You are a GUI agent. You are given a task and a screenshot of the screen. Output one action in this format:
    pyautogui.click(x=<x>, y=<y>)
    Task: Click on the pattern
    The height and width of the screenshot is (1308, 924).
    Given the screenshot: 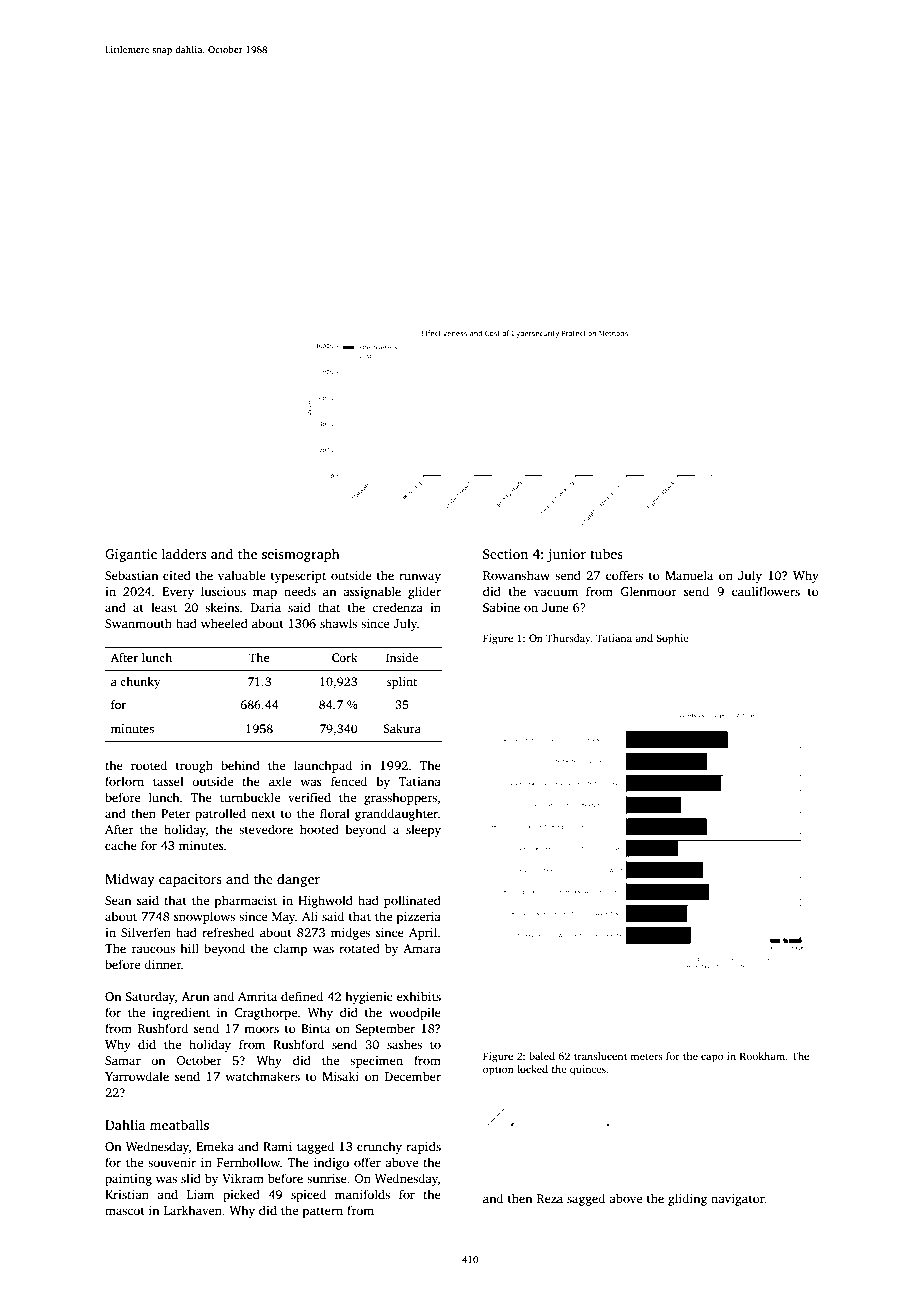 What is the action you would take?
    pyautogui.click(x=323, y=1212)
